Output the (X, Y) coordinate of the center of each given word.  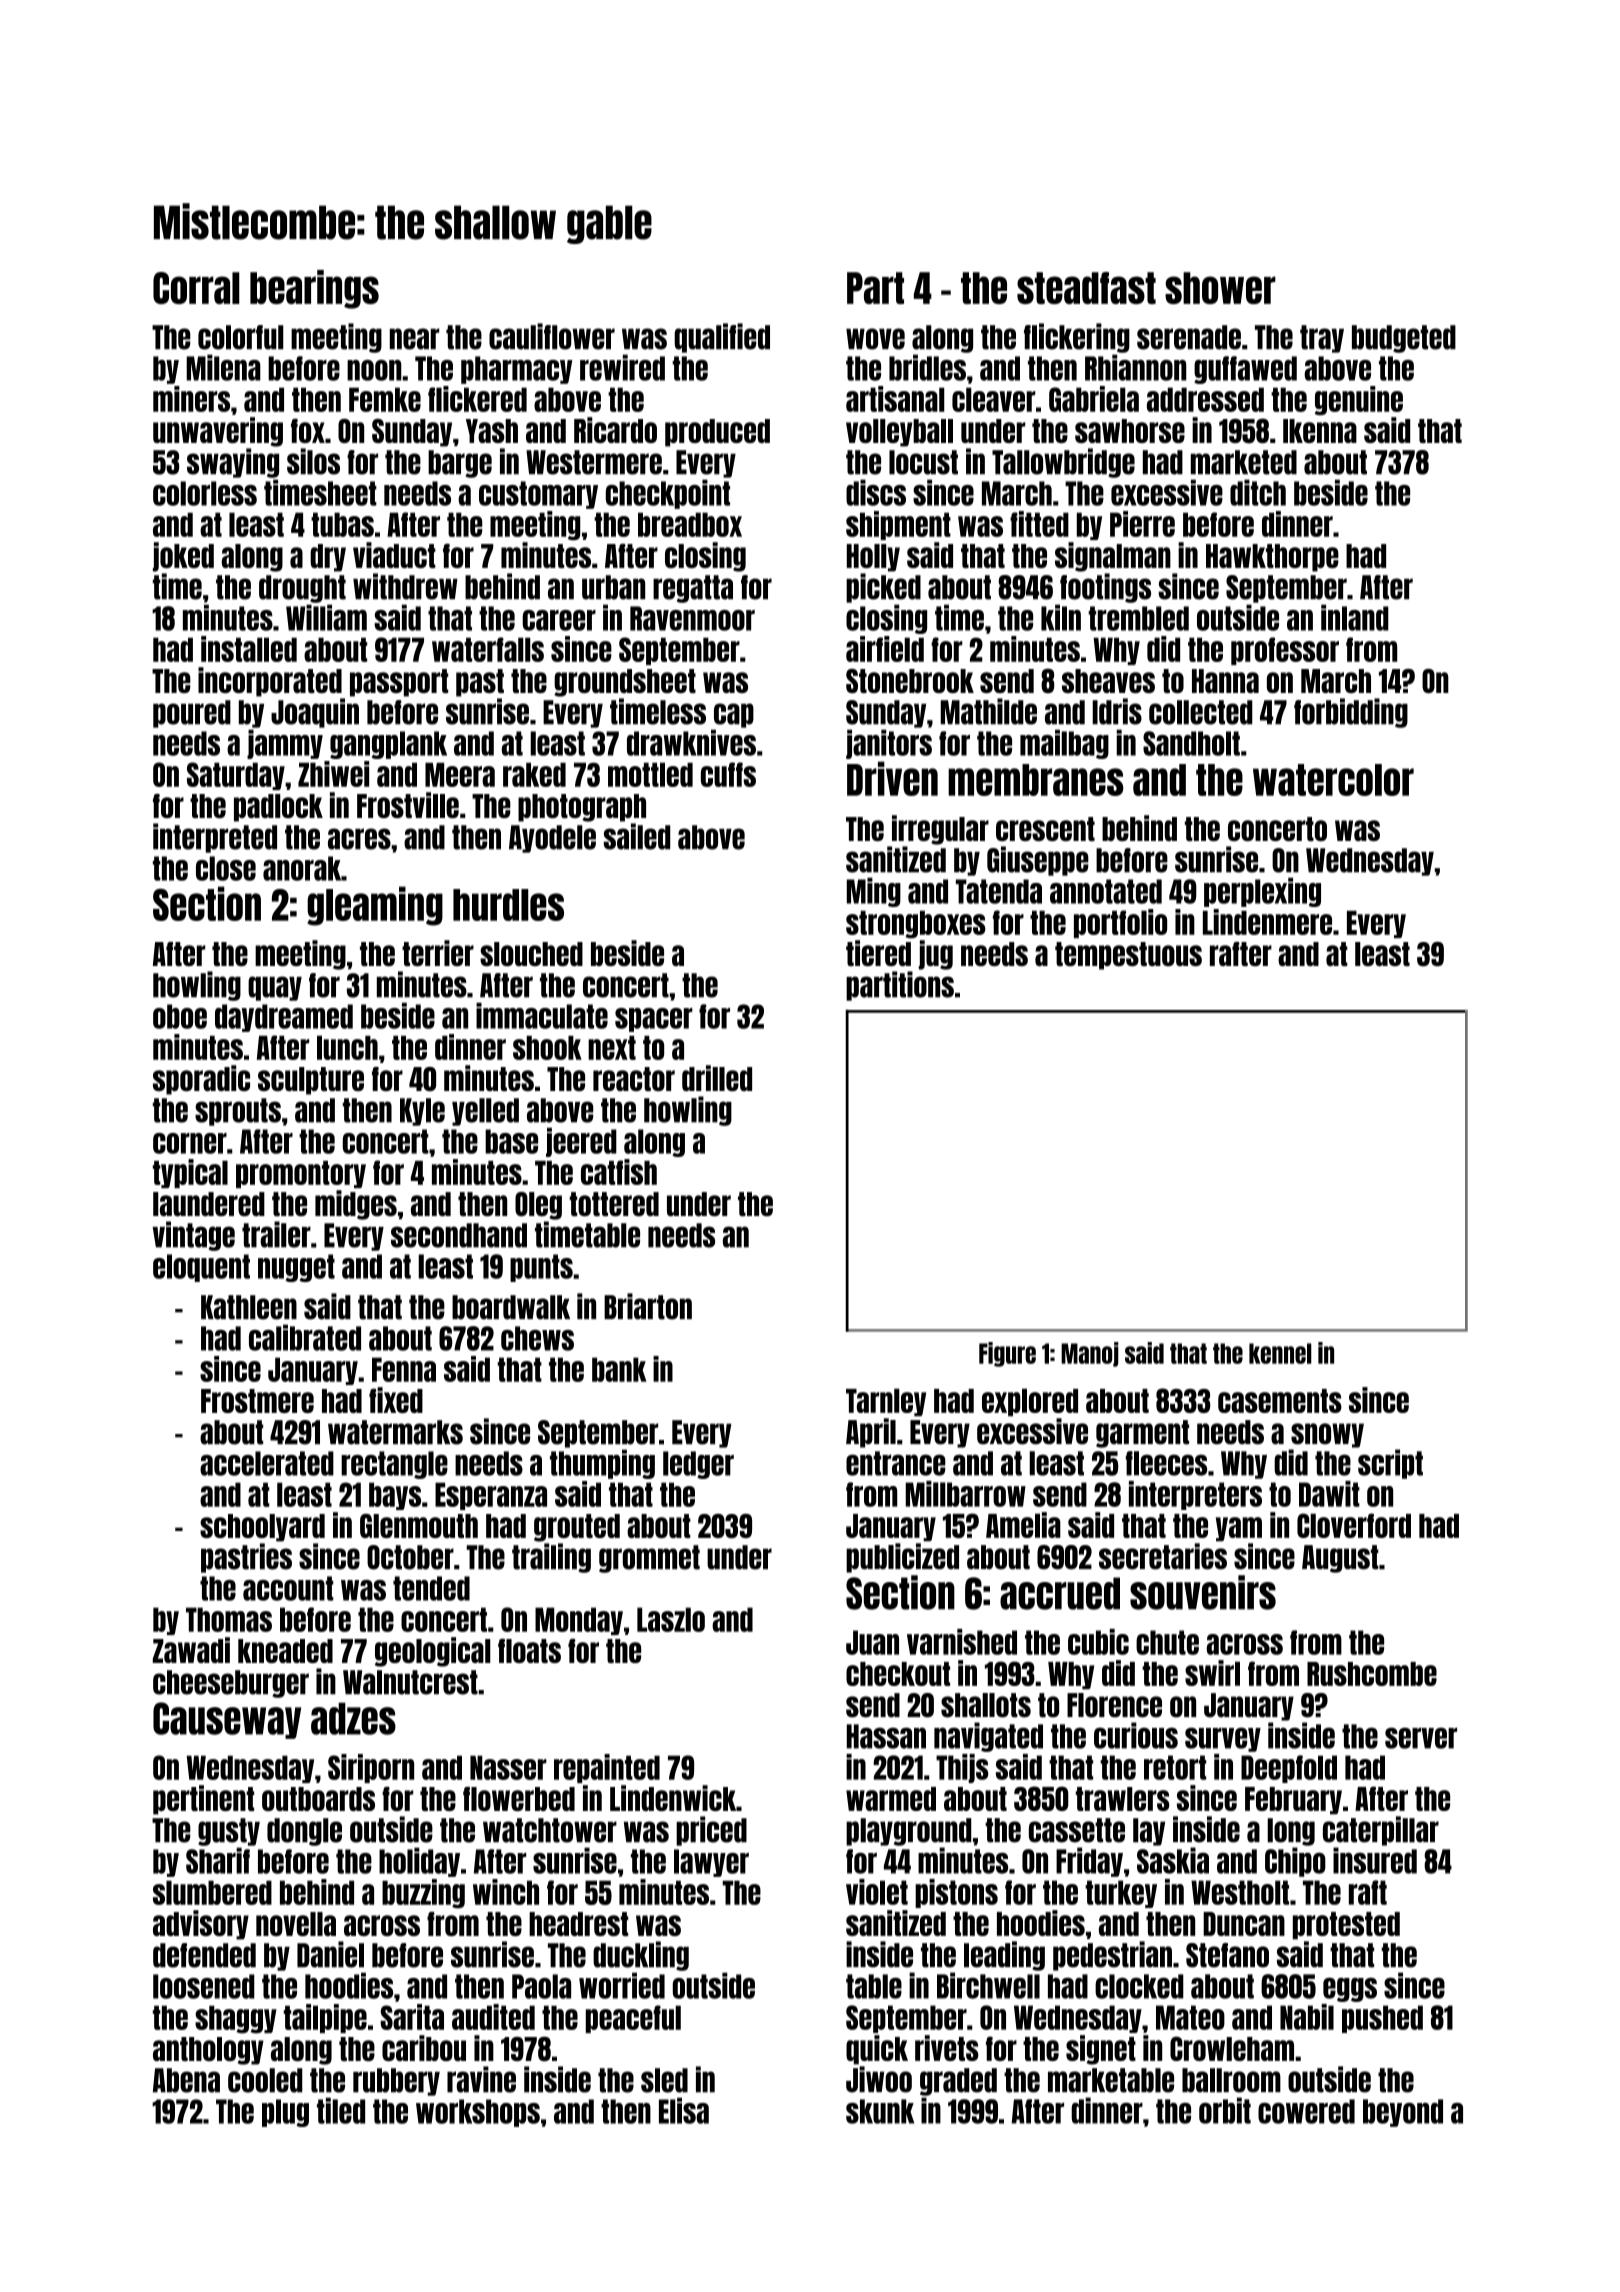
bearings (314, 289)
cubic (1098, 1642)
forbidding (1351, 713)
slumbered (212, 1892)
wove (875, 339)
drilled (717, 1078)
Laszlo (671, 1619)
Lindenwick (673, 1798)
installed (249, 649)
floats (529, 1650)
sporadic (201, 1080)
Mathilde (989, 711)
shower (1220, 288)
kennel (1280, 1353)
